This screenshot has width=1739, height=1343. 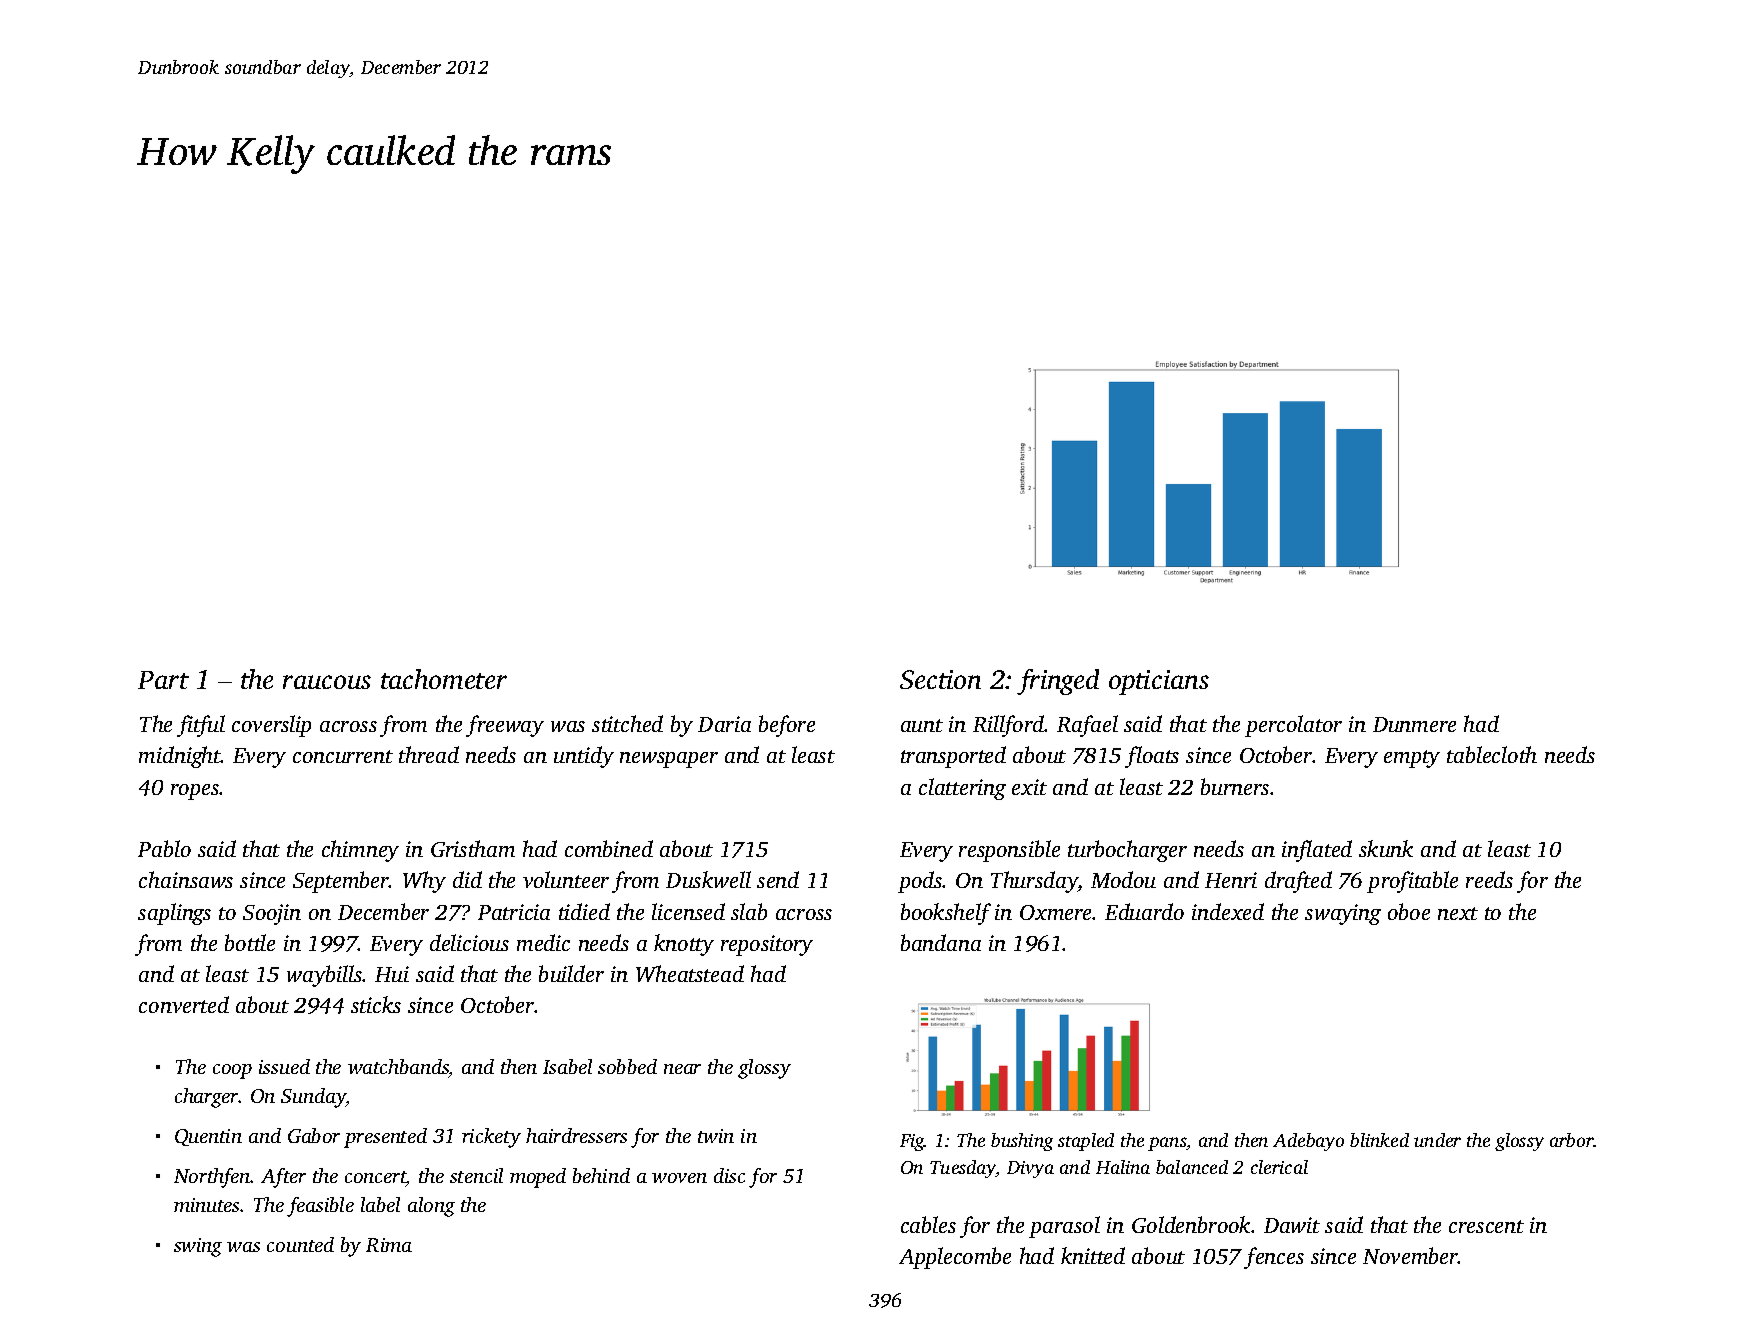 I want to click on Isabel, so click(x=567, y=1066).
